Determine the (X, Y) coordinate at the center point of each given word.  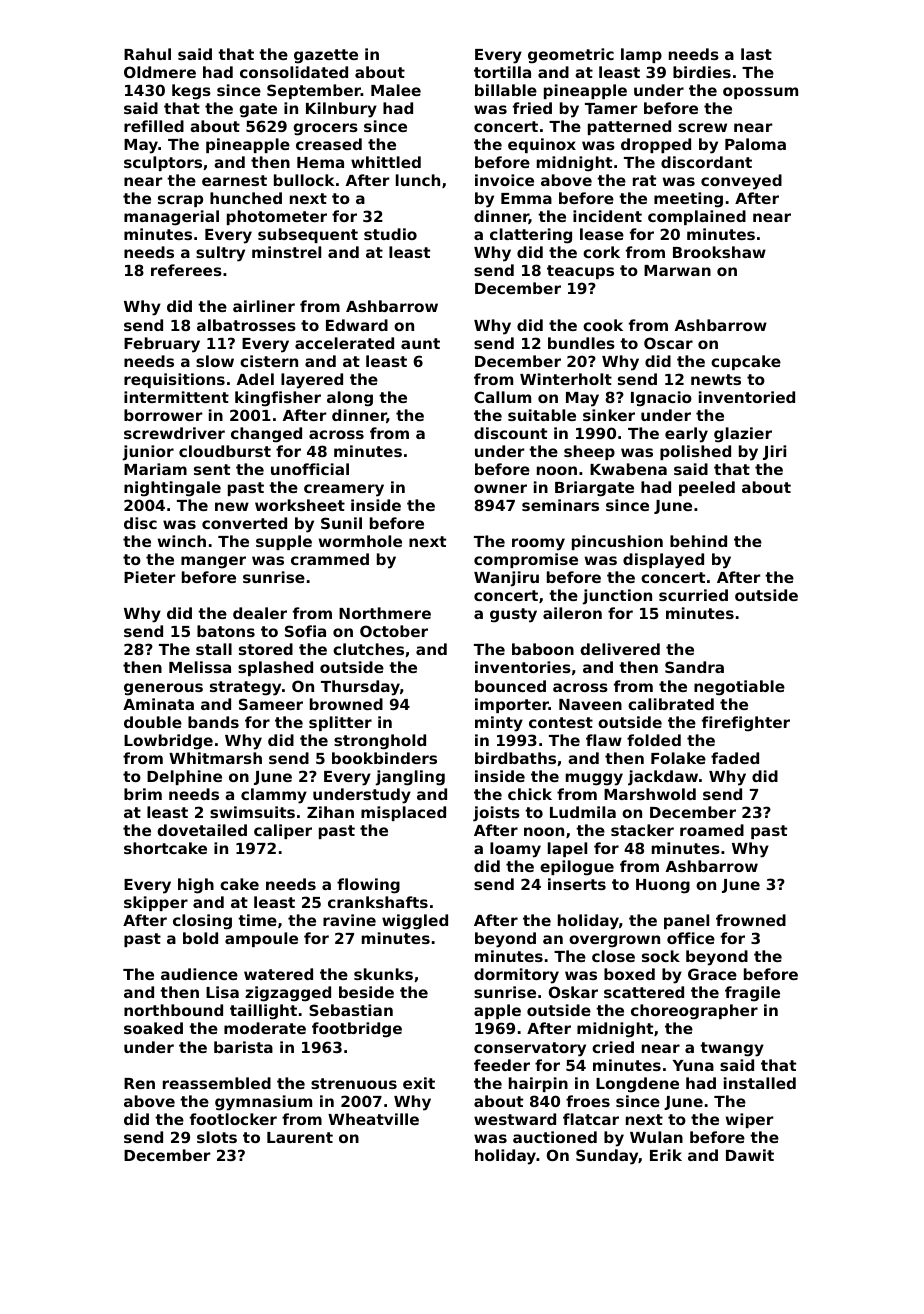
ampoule (261, 939)
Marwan (677, 270)
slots (217, 1137)
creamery (344, 490)
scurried (693, 595)
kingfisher (278, 399)
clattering (531, 236)
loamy (515, 850)
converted (244, 523)
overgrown (614, 941)
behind (698, 541)
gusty (513, 615)
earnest (234, 180)
